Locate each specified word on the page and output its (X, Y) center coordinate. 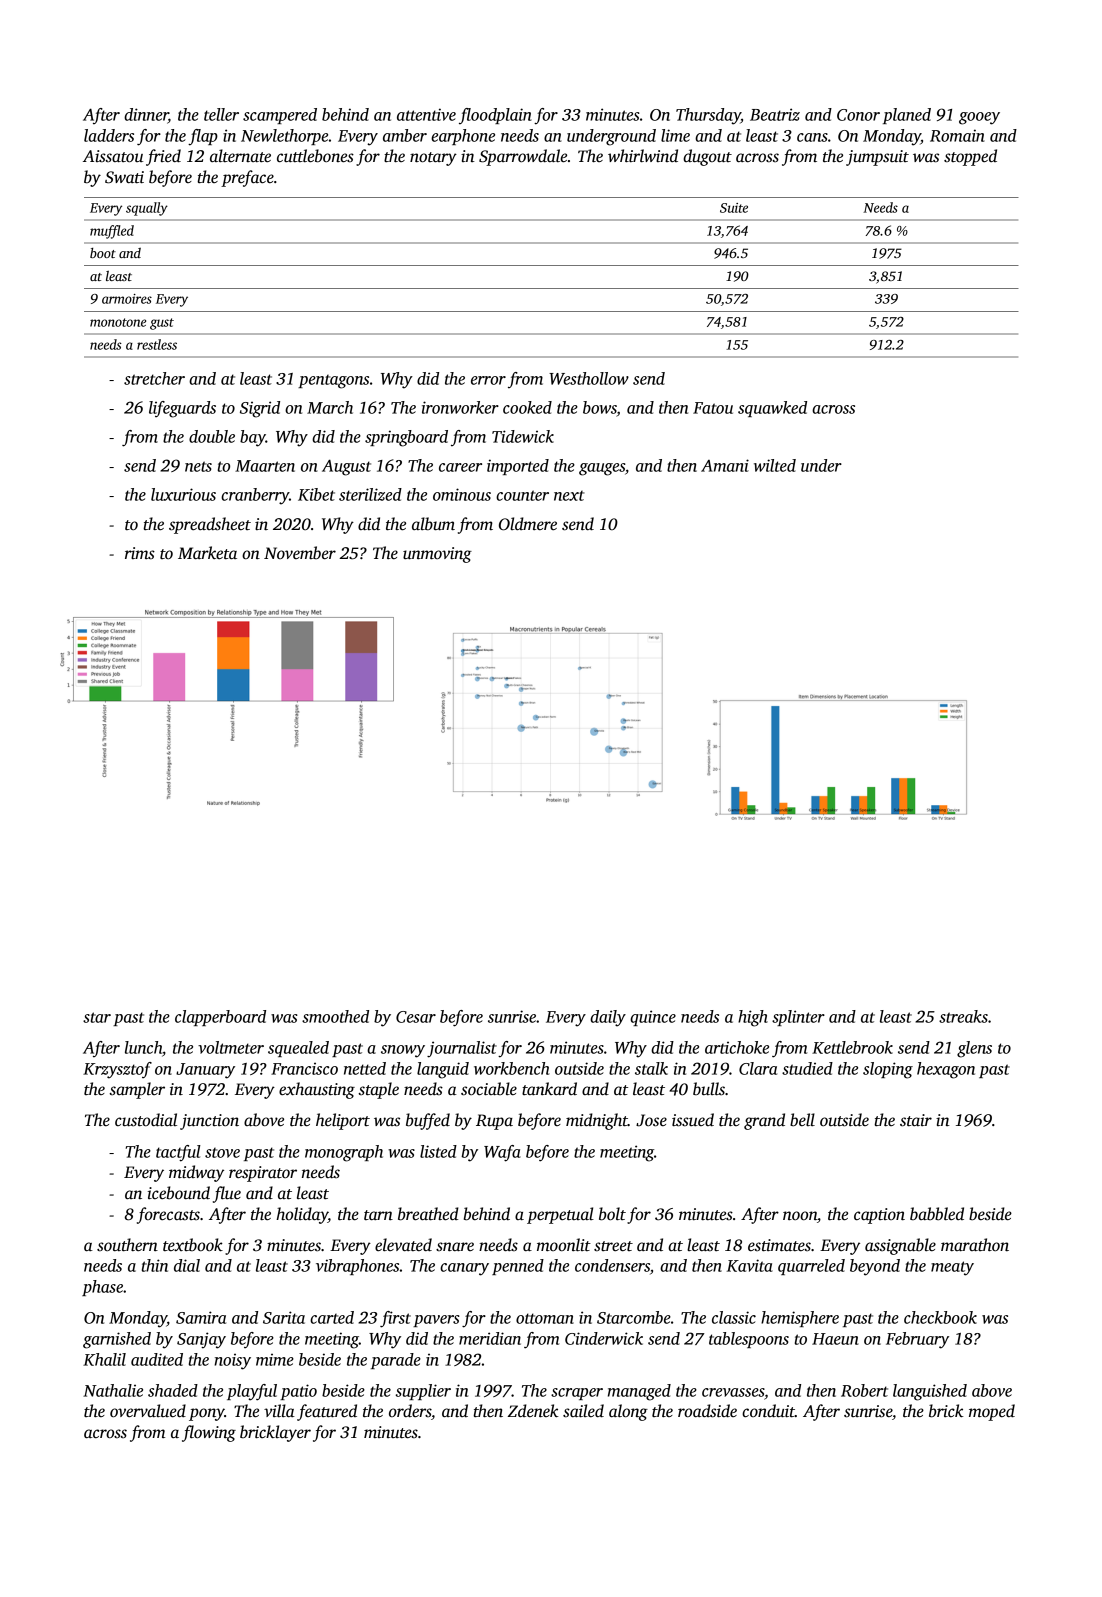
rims (140, 553)
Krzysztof (117, 1070)
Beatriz (775, 114)
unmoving (437, 555)
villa (279, 1411)
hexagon (946, 1070)
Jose (651, 1120)
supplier (423, 1392)
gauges (602, 469)
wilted (775, 465)
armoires (127, 299)
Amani (725, 465)
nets (198, 466)
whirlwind (643, 156)
